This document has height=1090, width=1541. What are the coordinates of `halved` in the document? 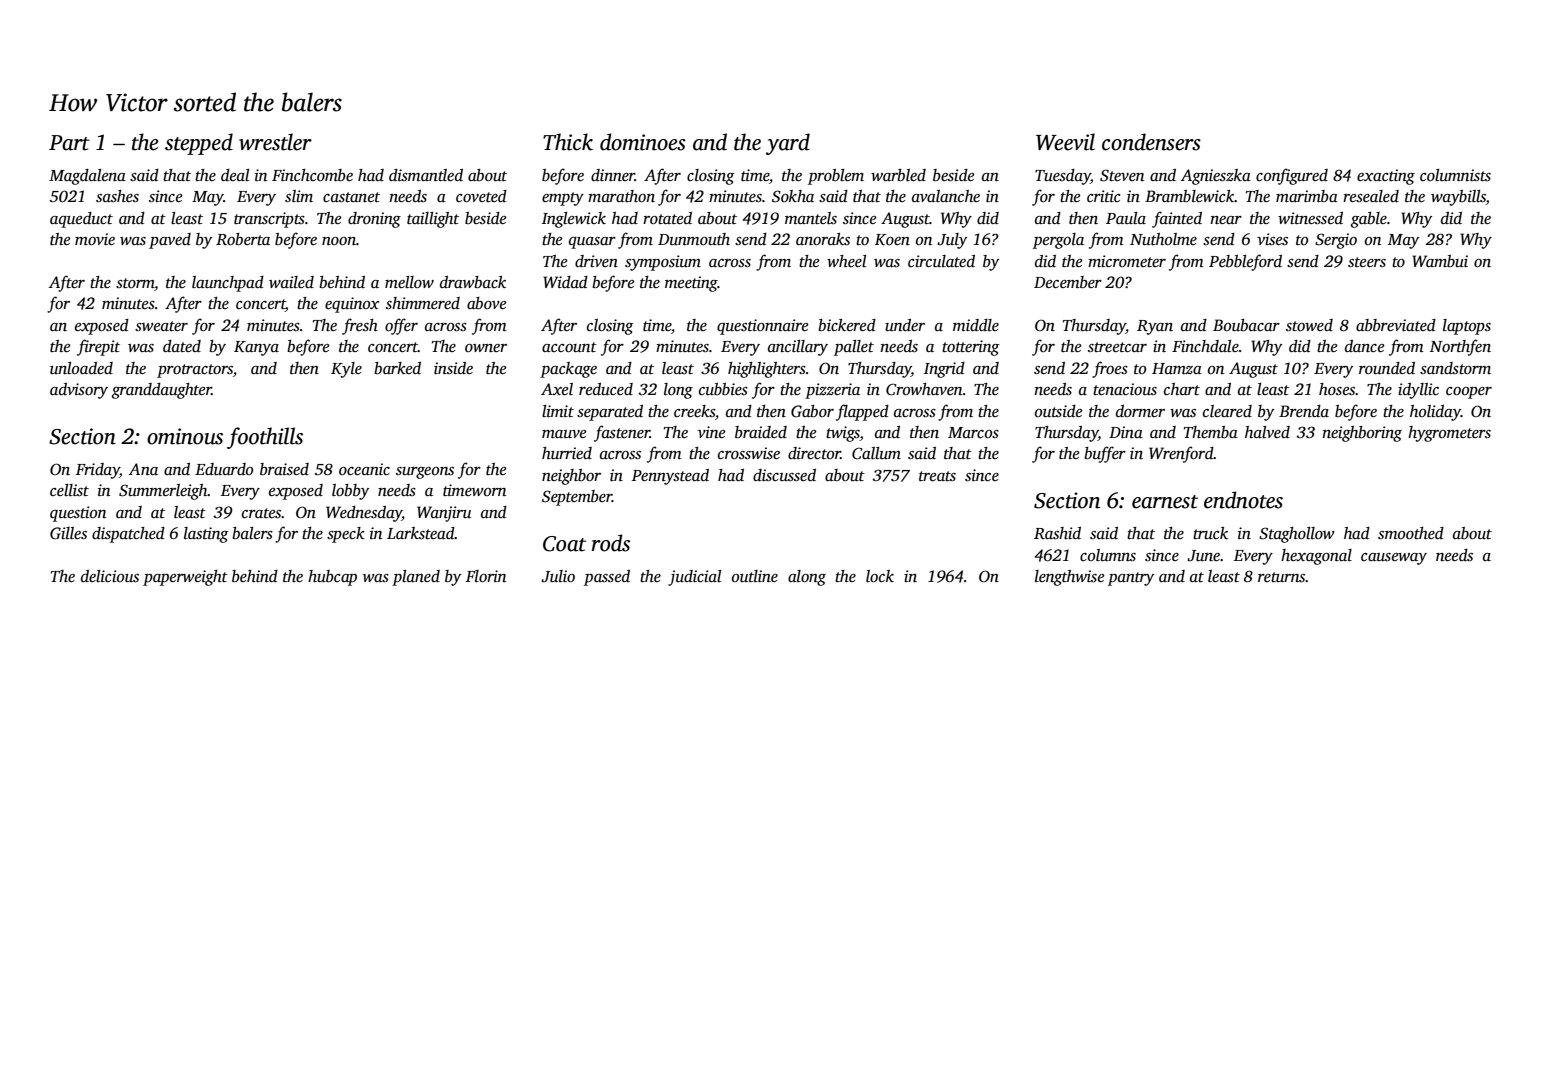 It's located at (1267, 432).
